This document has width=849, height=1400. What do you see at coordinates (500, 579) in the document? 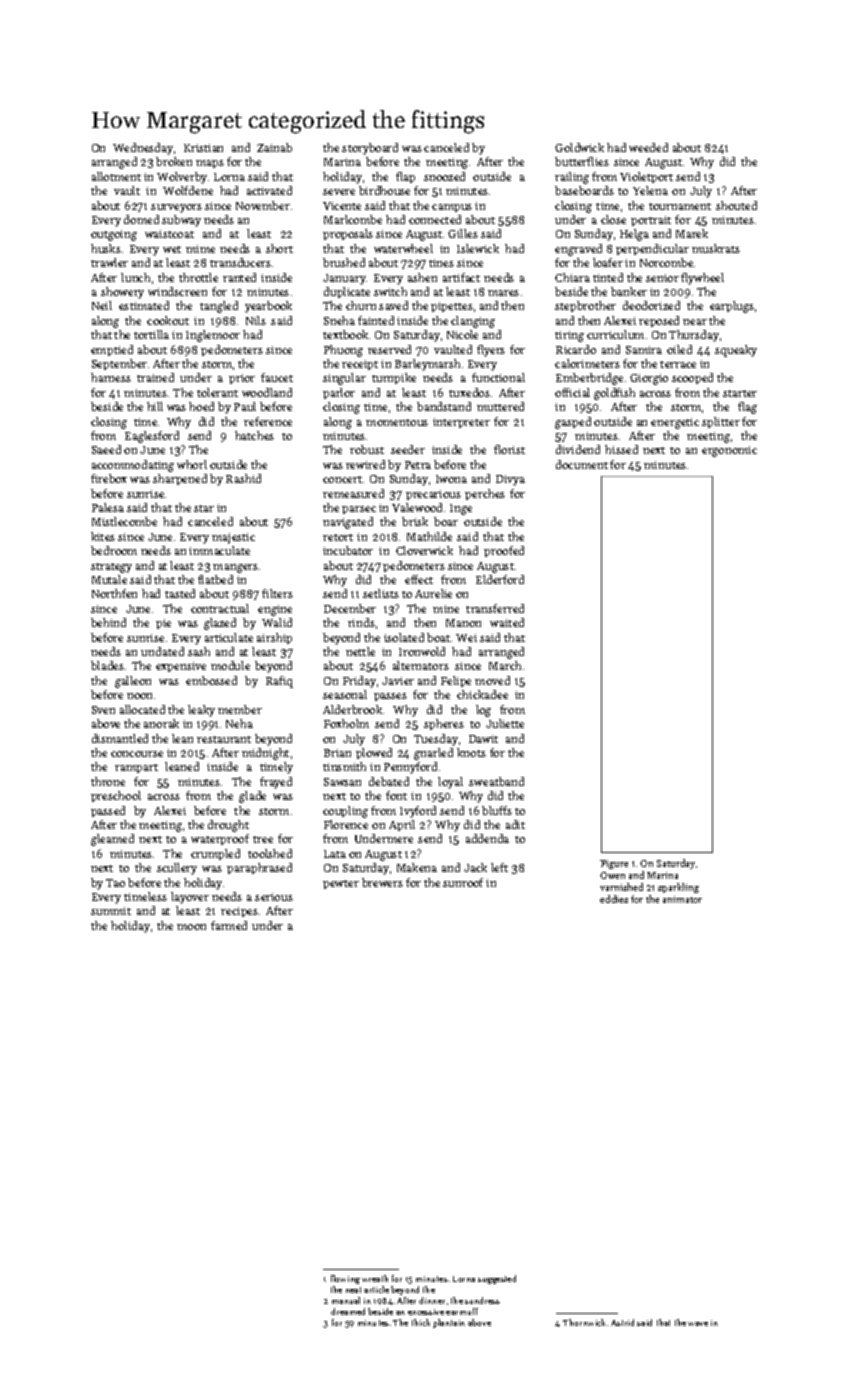
I see `Elderford` at bounding box center [500, 579].
